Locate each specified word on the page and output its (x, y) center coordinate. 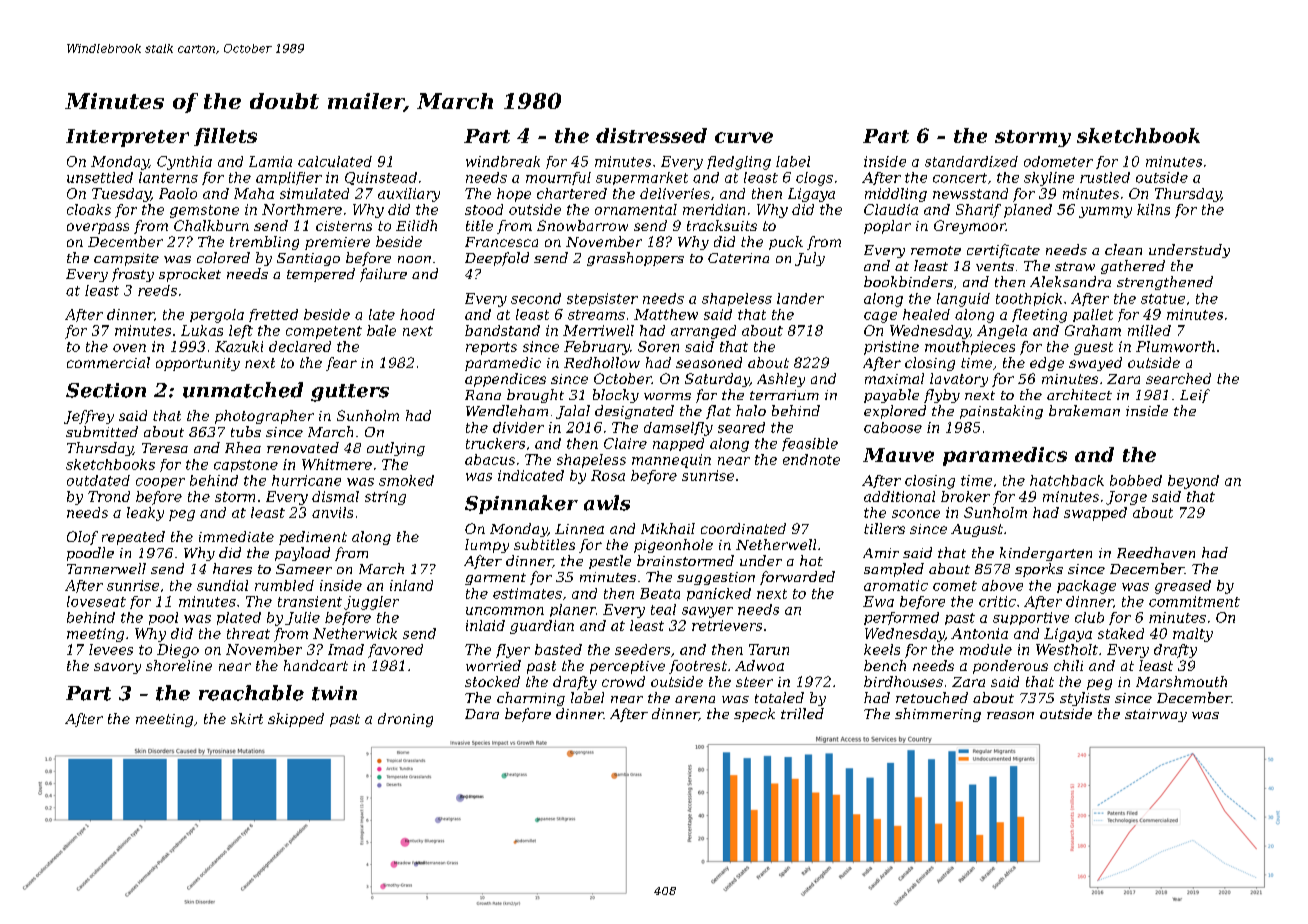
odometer (1058, 161)
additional (899, 496)
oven (129, 348)
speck (754, 715)
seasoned (709, 362)
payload (302, 554)
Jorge (1126, 498)
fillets (225, 137)
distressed (651, 135)
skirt (247, 718)
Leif (1195, 396)
